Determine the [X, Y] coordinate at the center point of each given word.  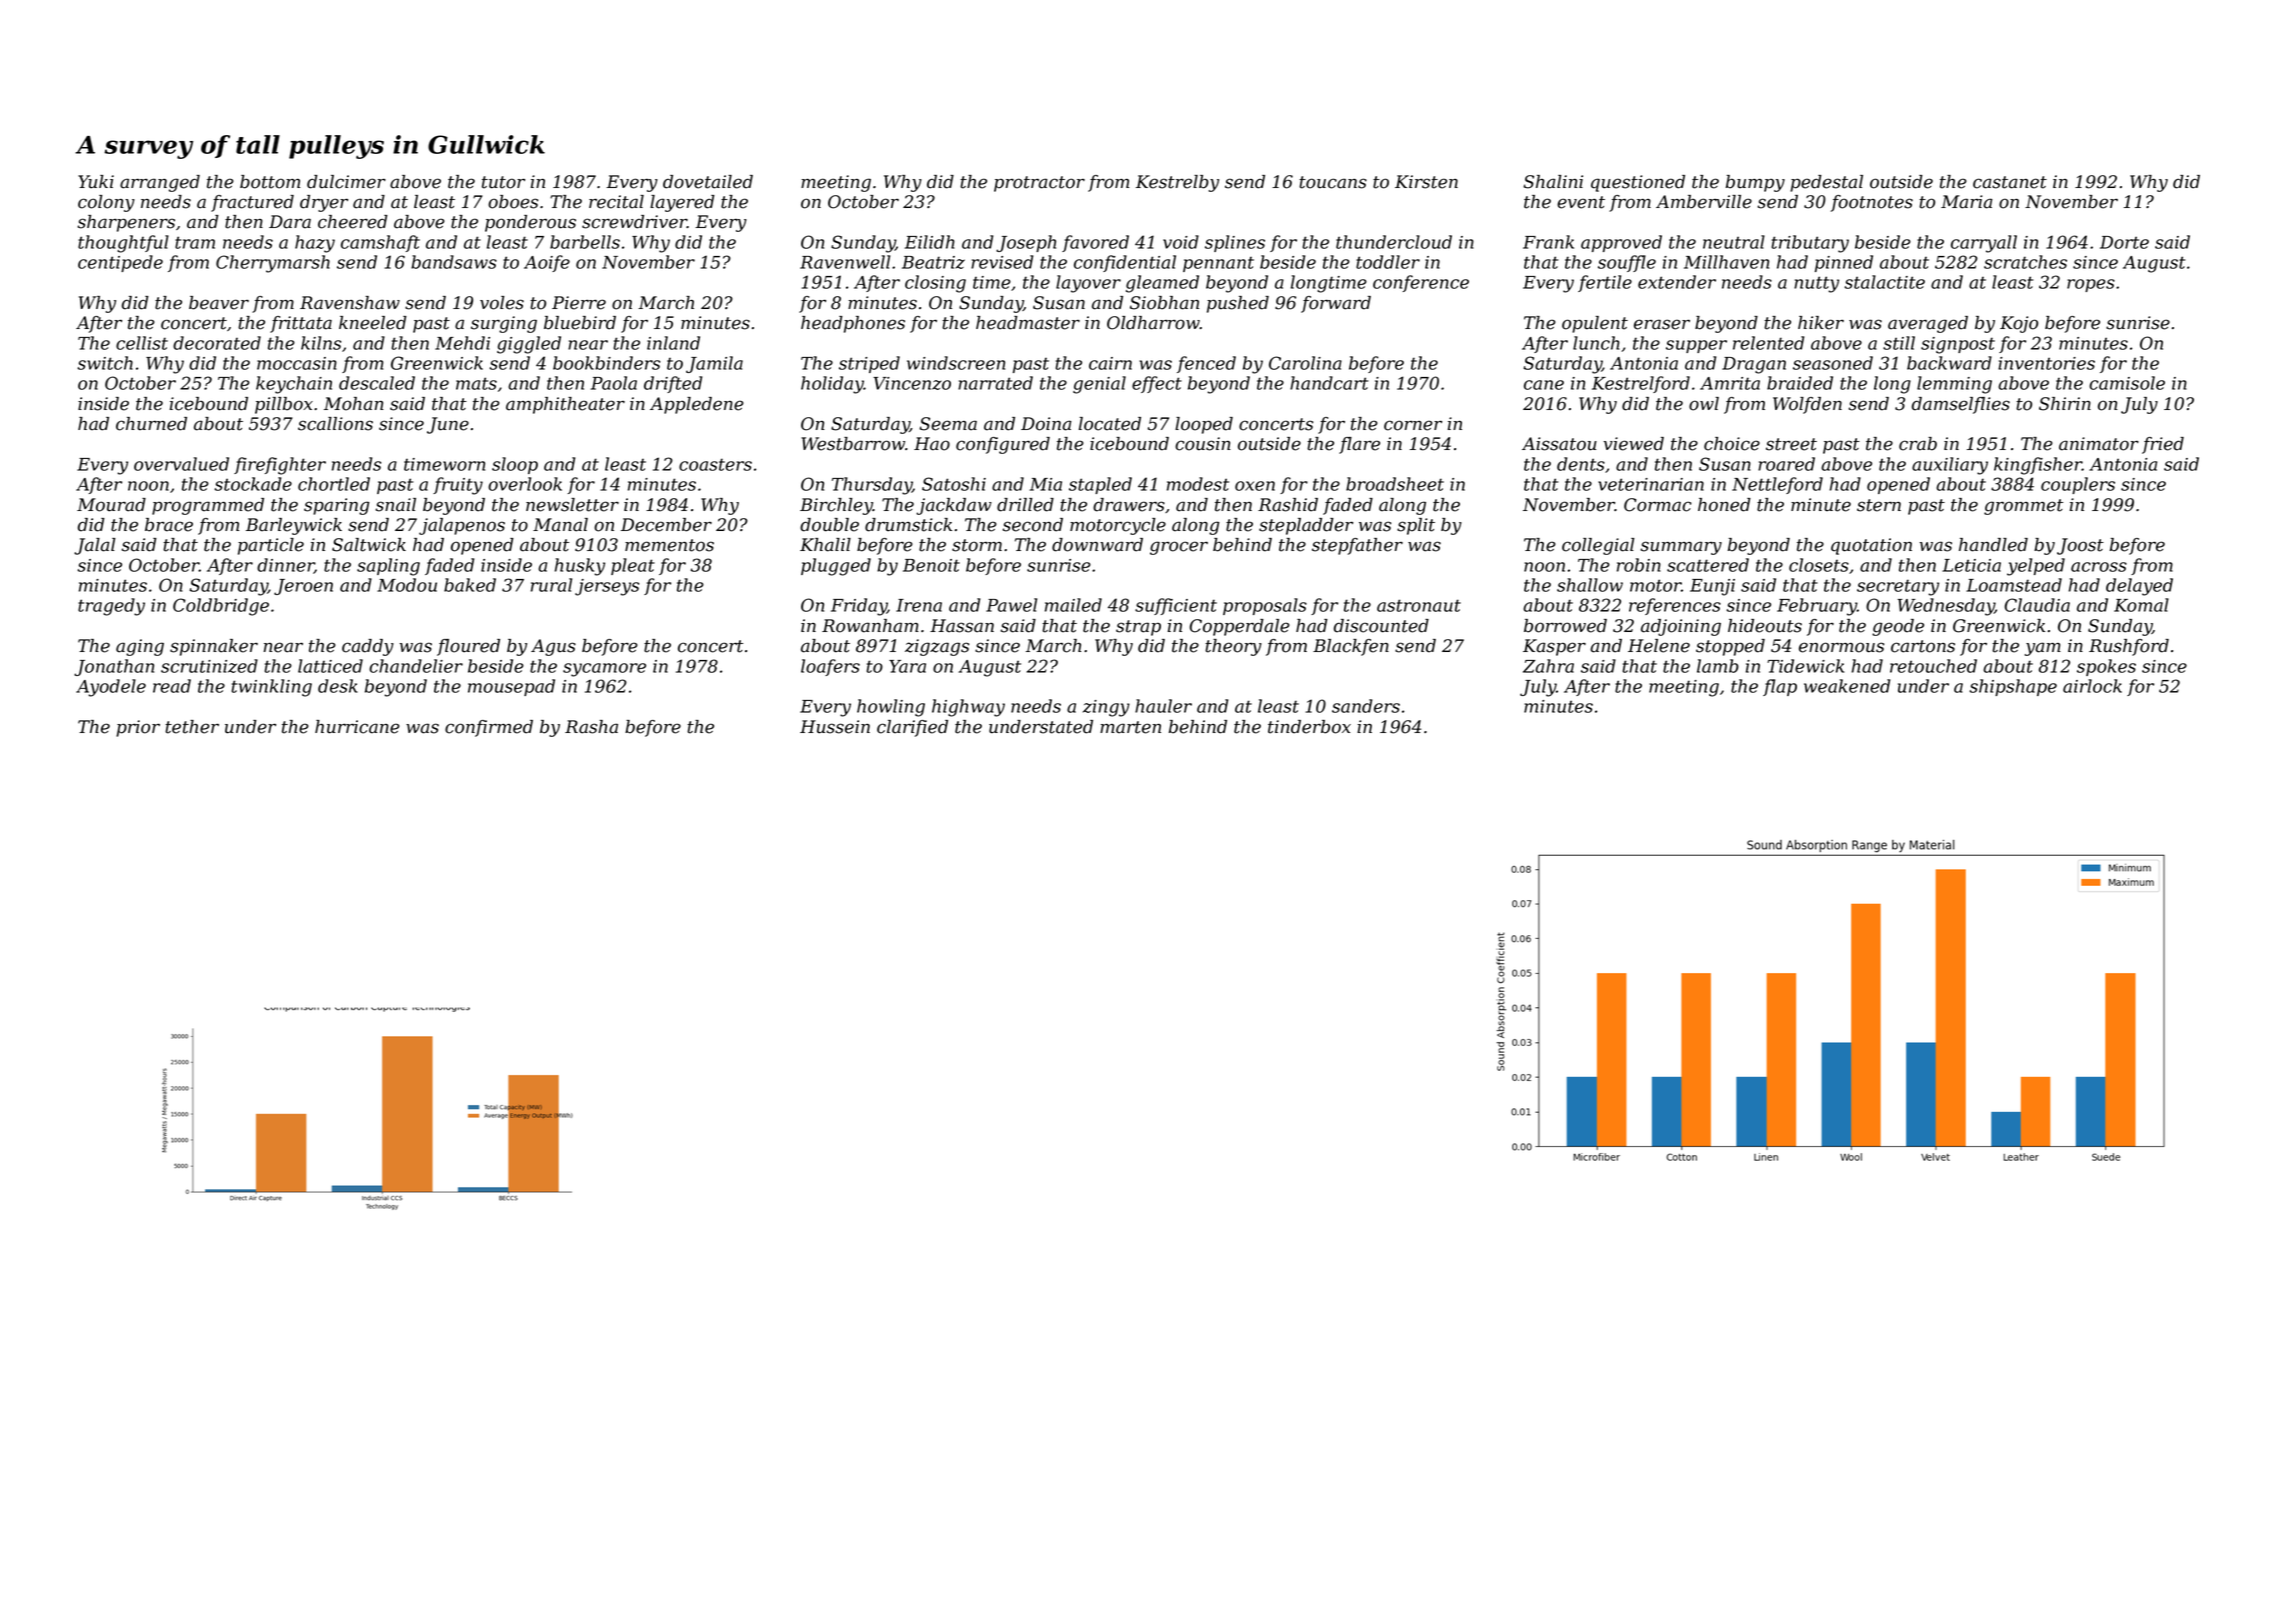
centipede [120, 263]
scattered [1708, 565]
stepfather [1357, 546]
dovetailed [708, 182]
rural [551, 585]
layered [682, 203]
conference [1421, 283]
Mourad [111, 505]
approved [1621, 243]
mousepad [511, 687]
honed [1724, 505]
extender [1677, 282]
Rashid [1288, 505]
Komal [2141, 605]
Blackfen [1351, 647]
